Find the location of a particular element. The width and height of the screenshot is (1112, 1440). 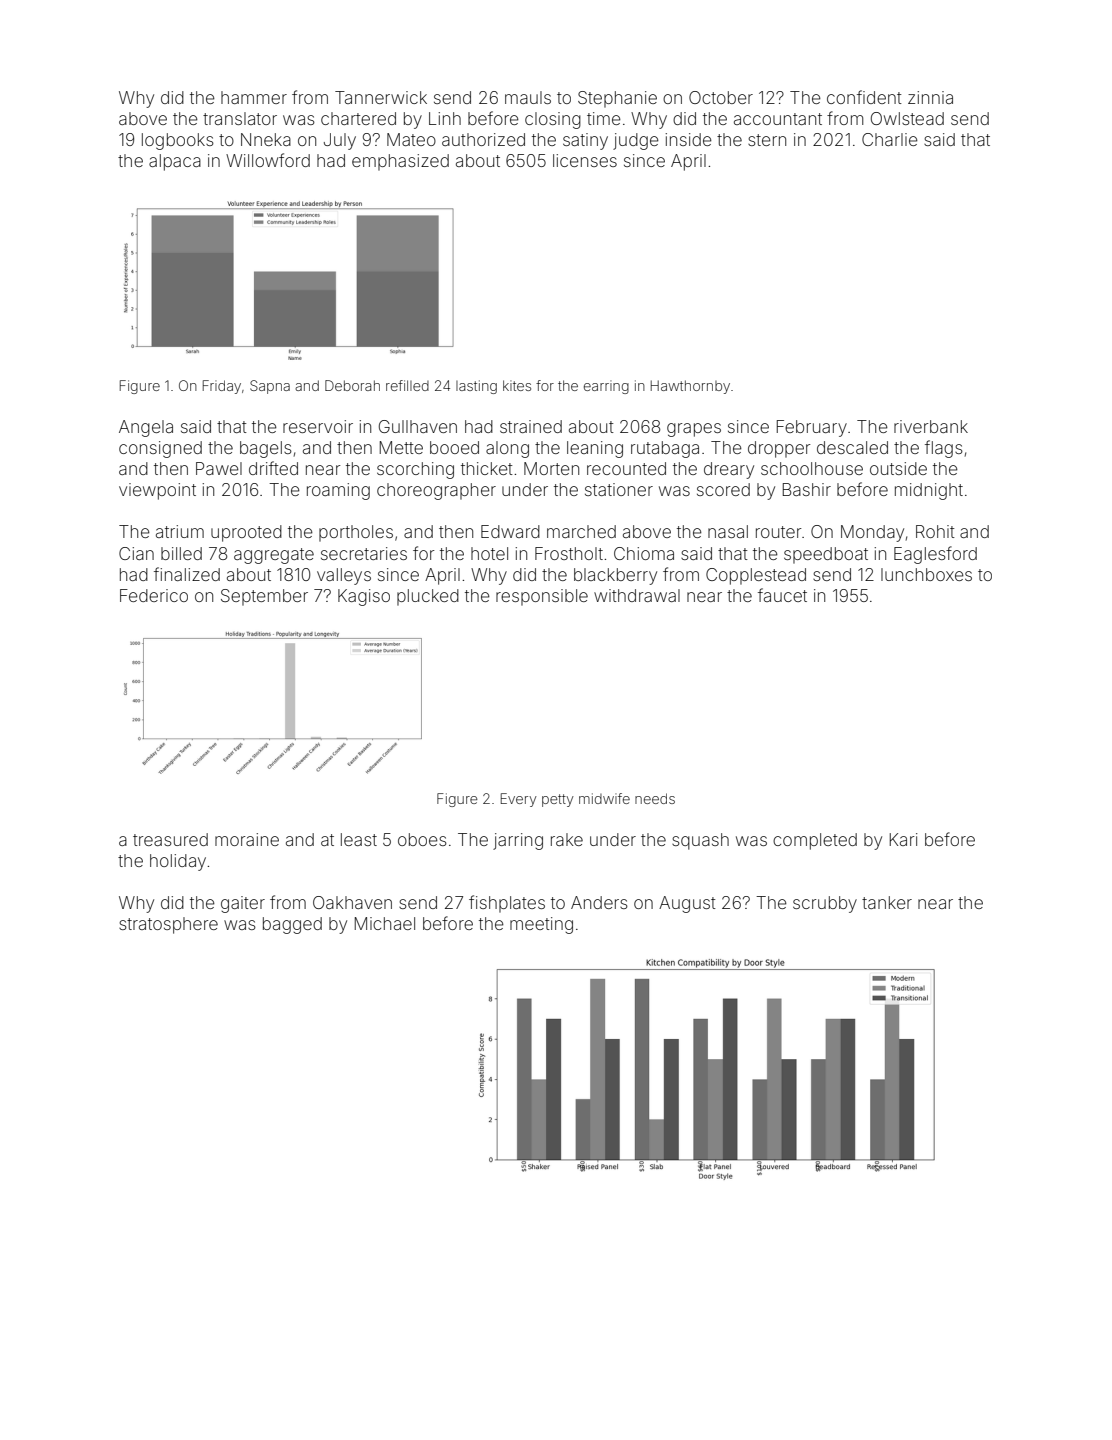

Stephanie is located at coordinates (617, 99).
